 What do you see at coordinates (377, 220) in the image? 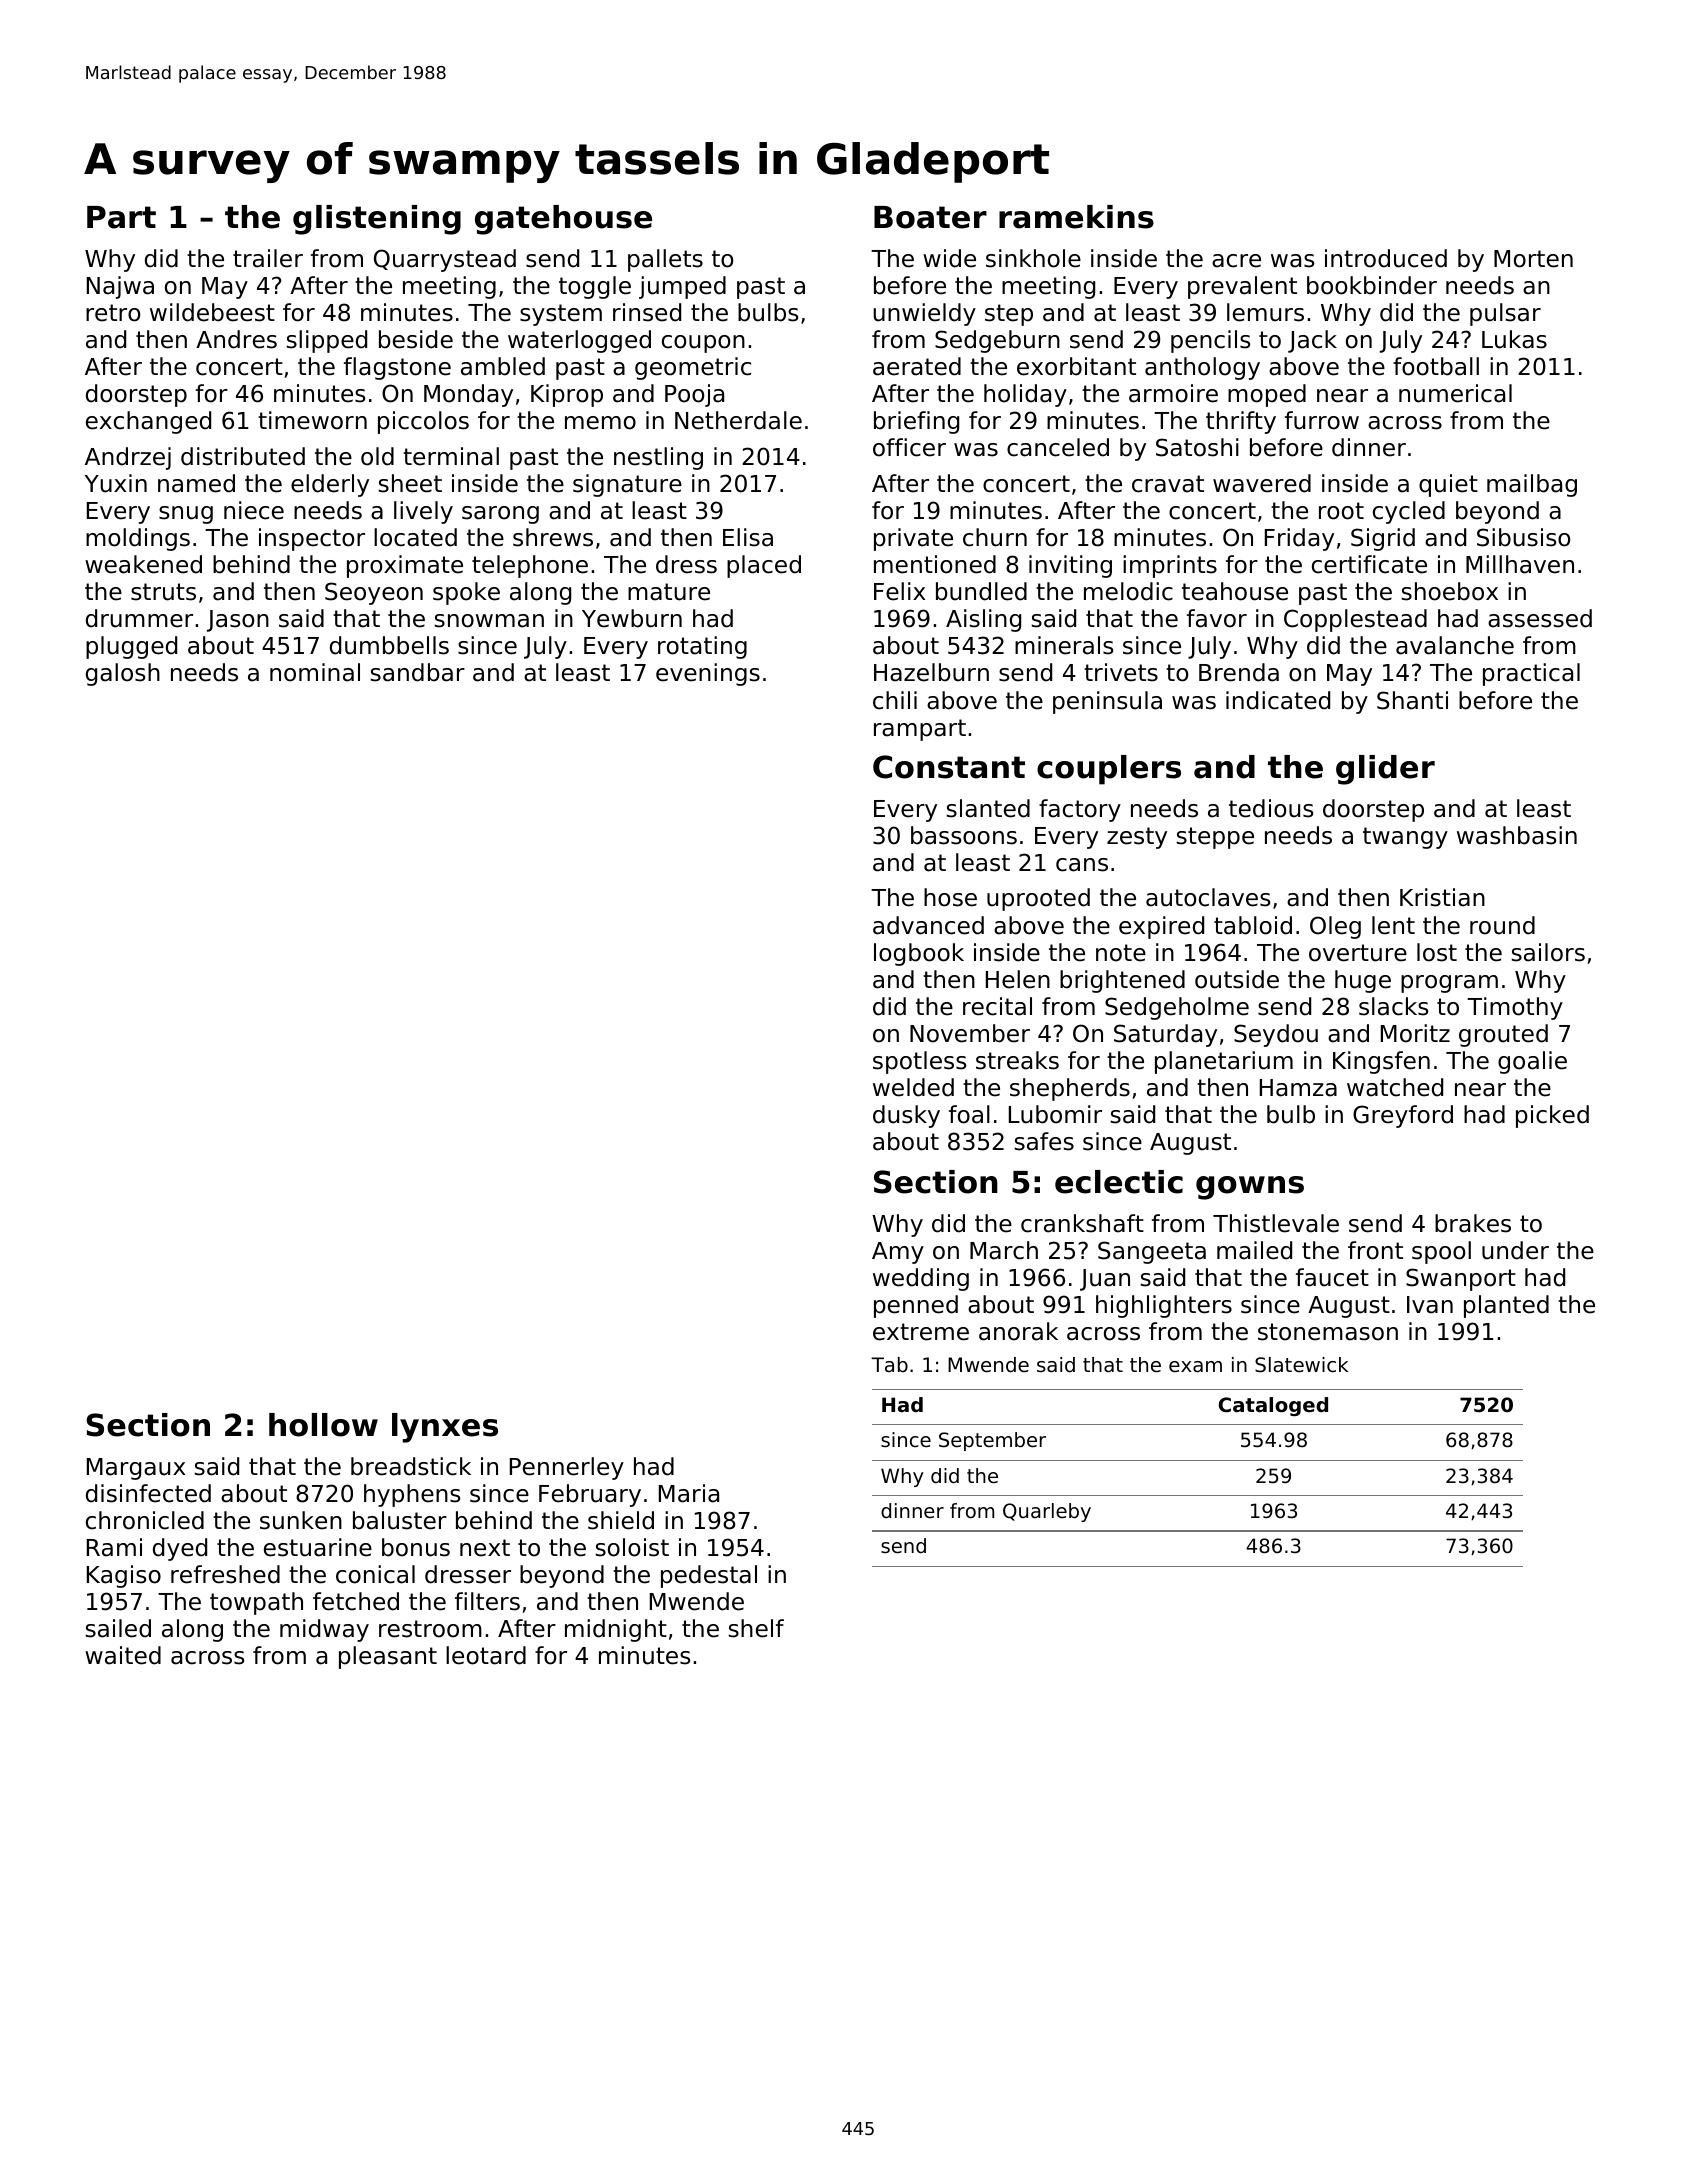
I see `glistening` at bounding box center [377, 220].
